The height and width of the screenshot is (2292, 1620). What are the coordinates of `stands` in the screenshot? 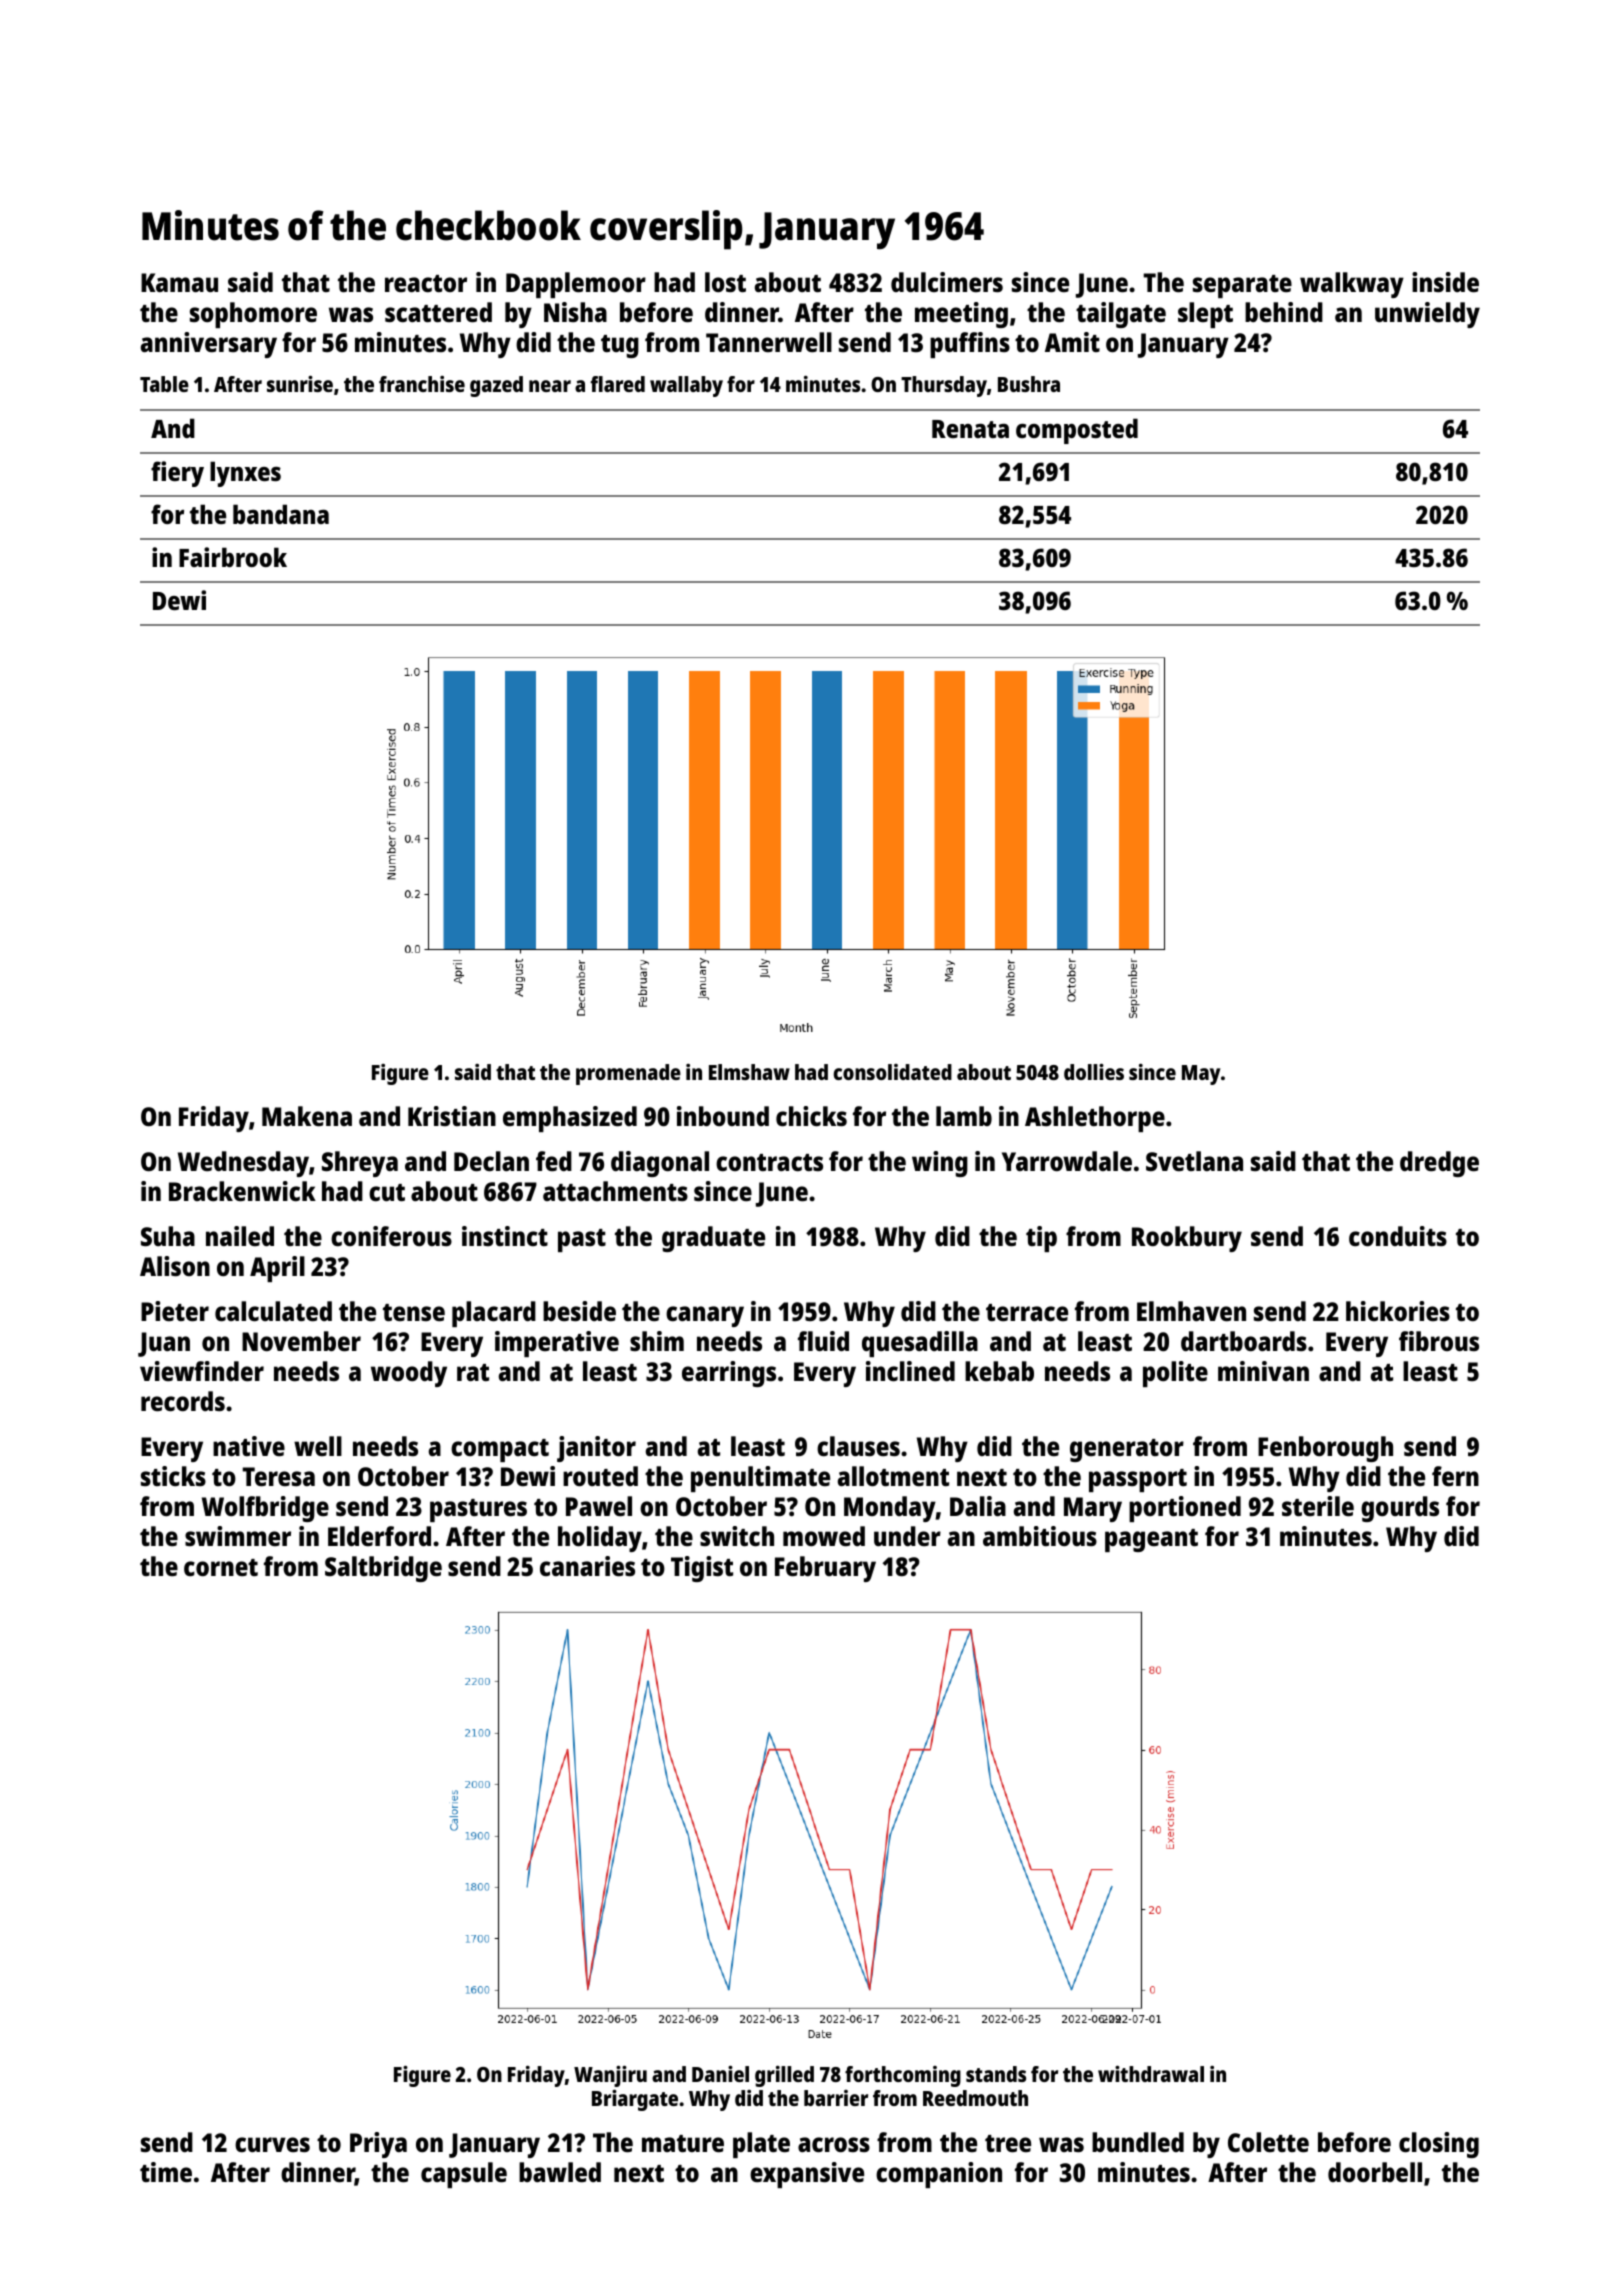 It's located at (996, 2074).
